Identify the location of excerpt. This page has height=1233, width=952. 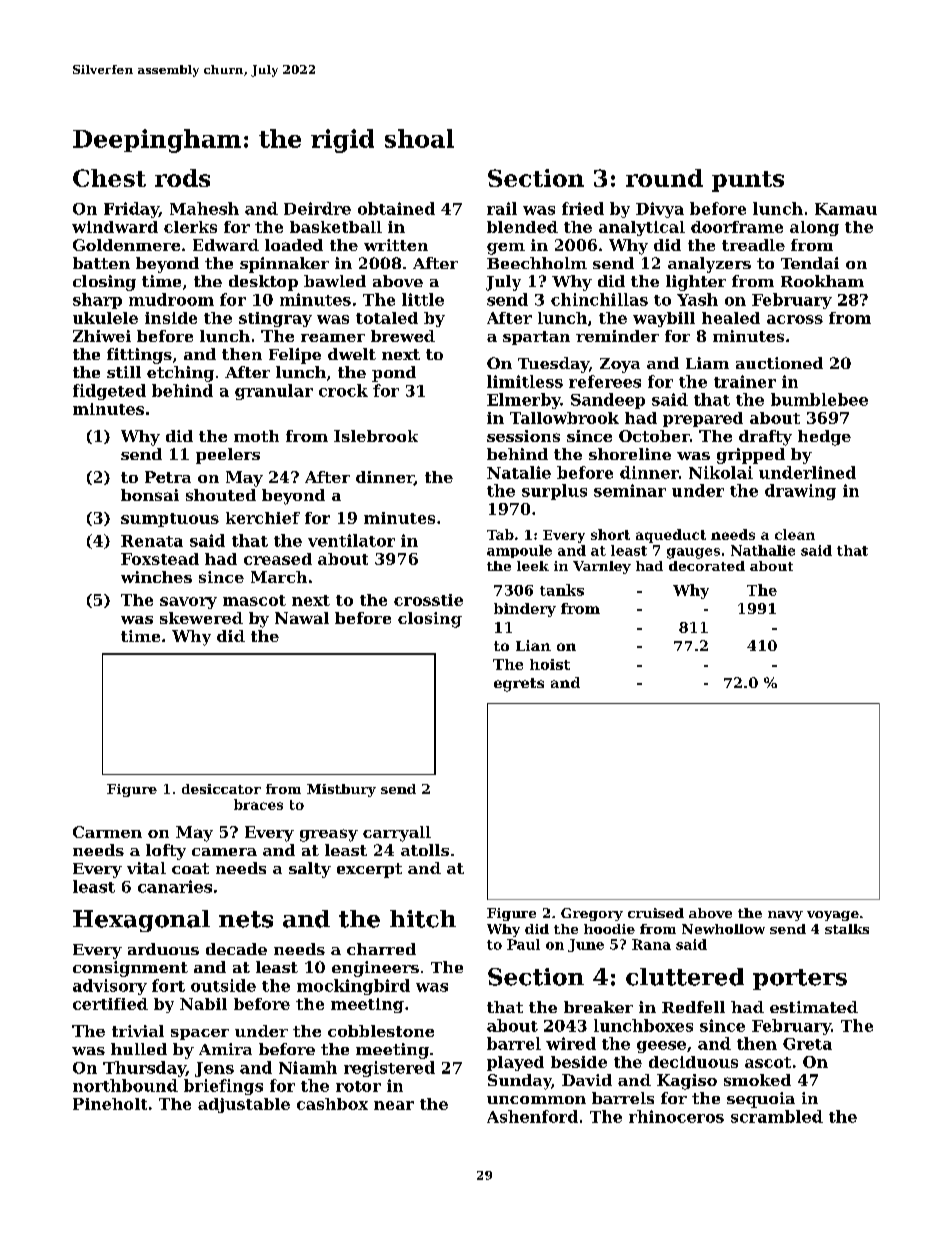
(369, 870).
